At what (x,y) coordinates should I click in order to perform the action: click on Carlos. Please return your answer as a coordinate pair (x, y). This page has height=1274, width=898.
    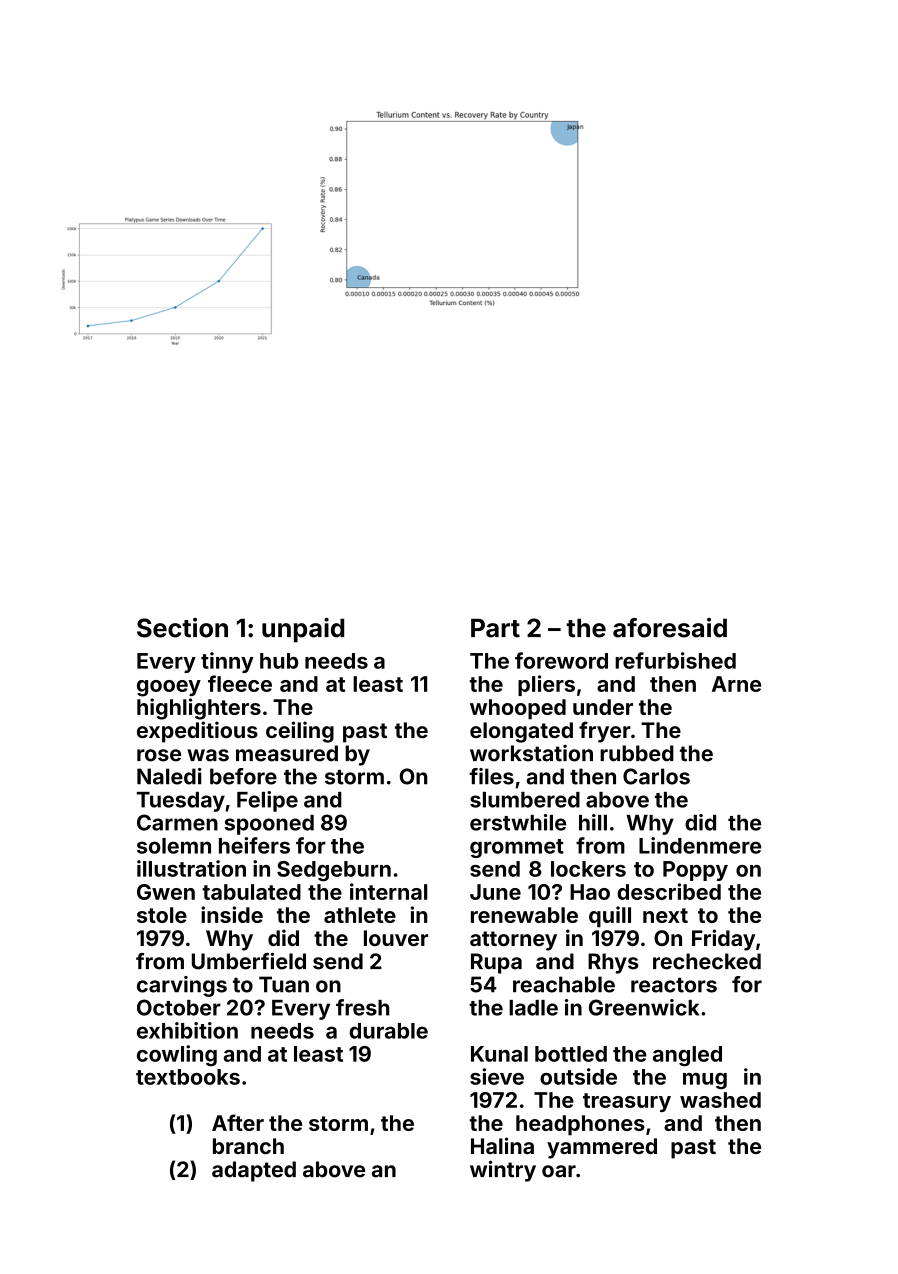
    Looking at the image, I should click on (656, 776).
